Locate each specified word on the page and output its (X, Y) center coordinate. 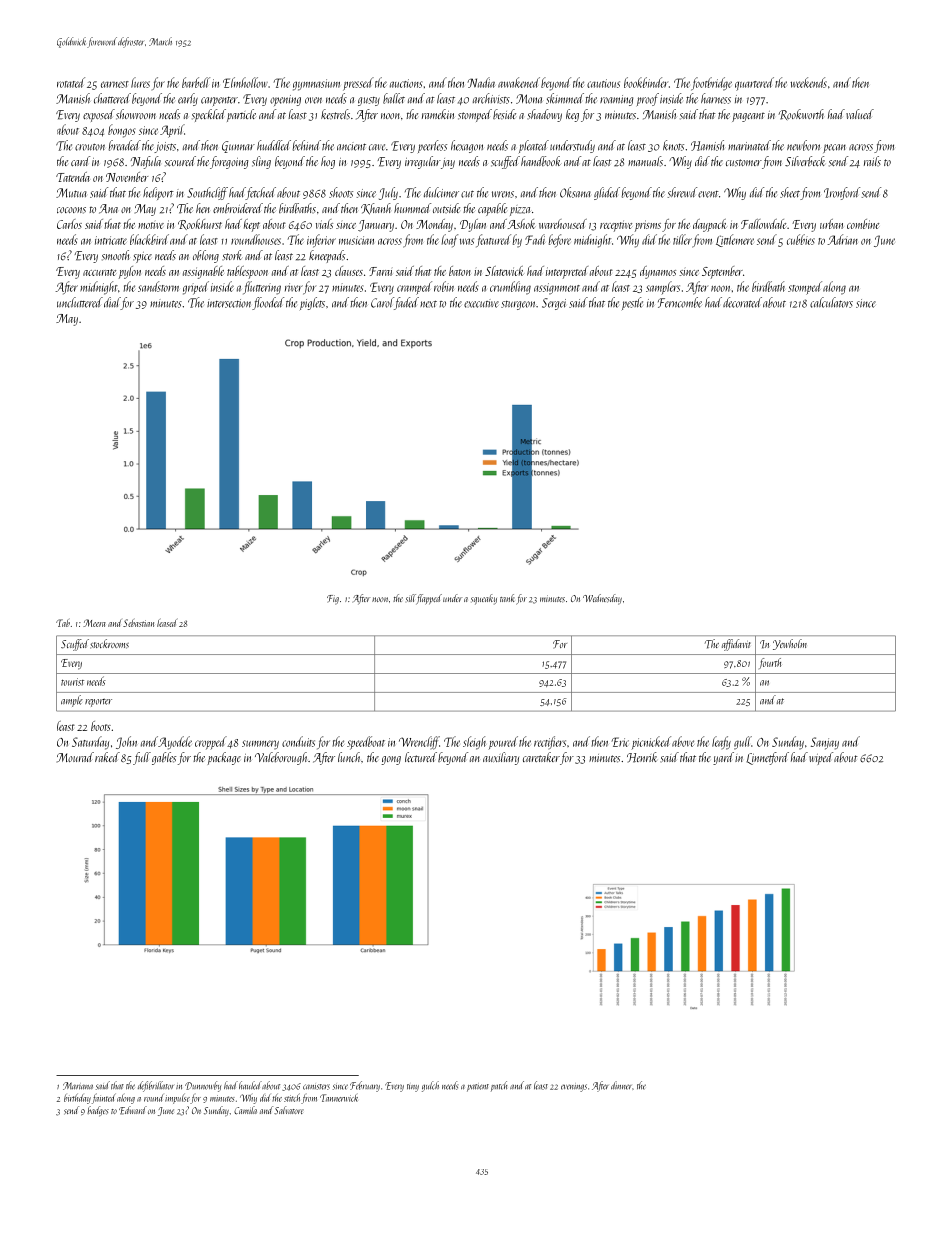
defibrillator (156, 1086)
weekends (808, 82)
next (428, 304)
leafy (721, 743)
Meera (94, 623)
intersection (229, 303)
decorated (742, 302)
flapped (429, 599)
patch (499, 1086)
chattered (112, 98)
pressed (358, 84)
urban (831, 224)
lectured (421, 757)
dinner (621, 1085)
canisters (316, 1087)
